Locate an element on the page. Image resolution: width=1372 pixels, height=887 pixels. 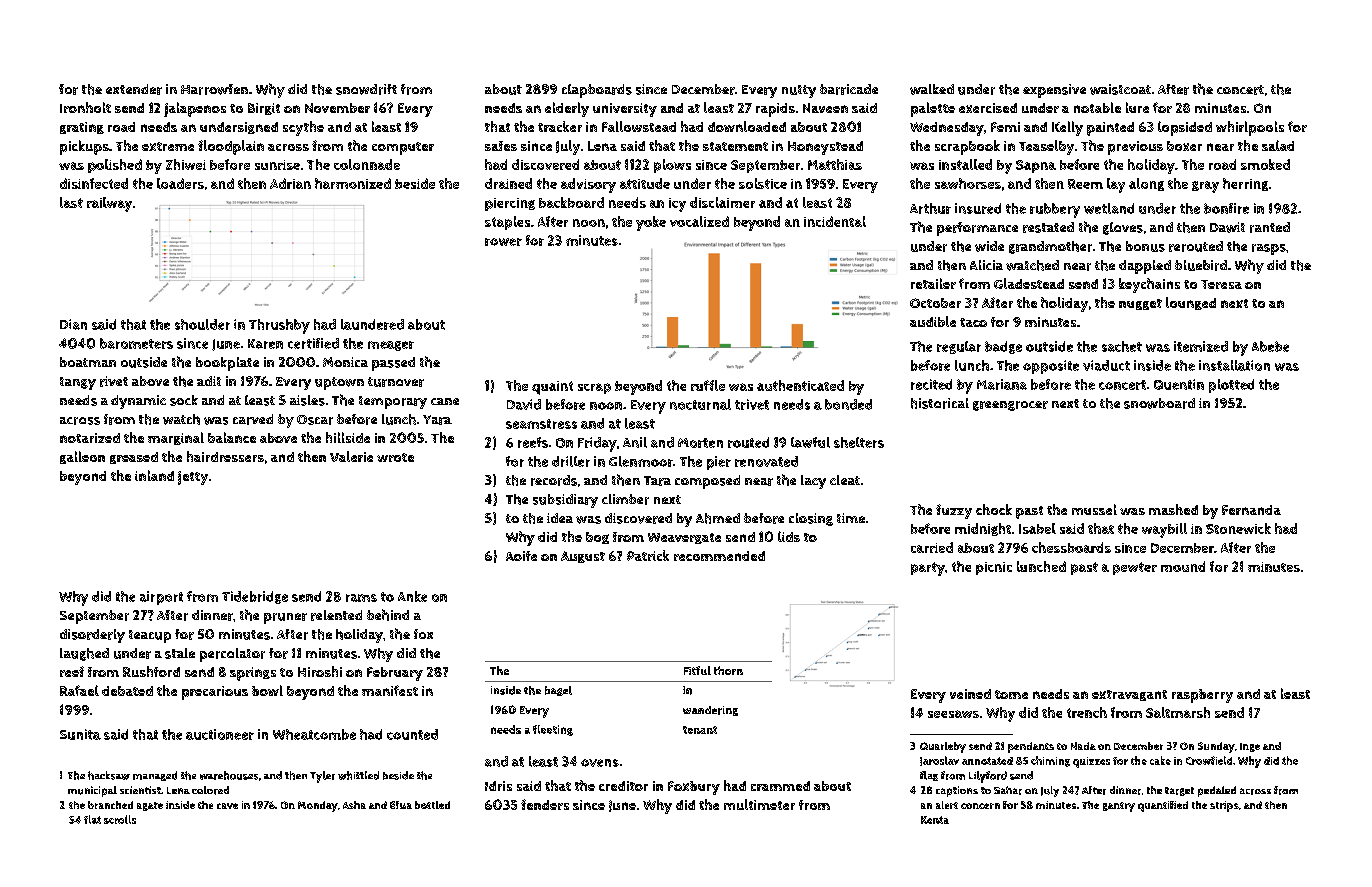
regular is located at coordinates (959, 347).
